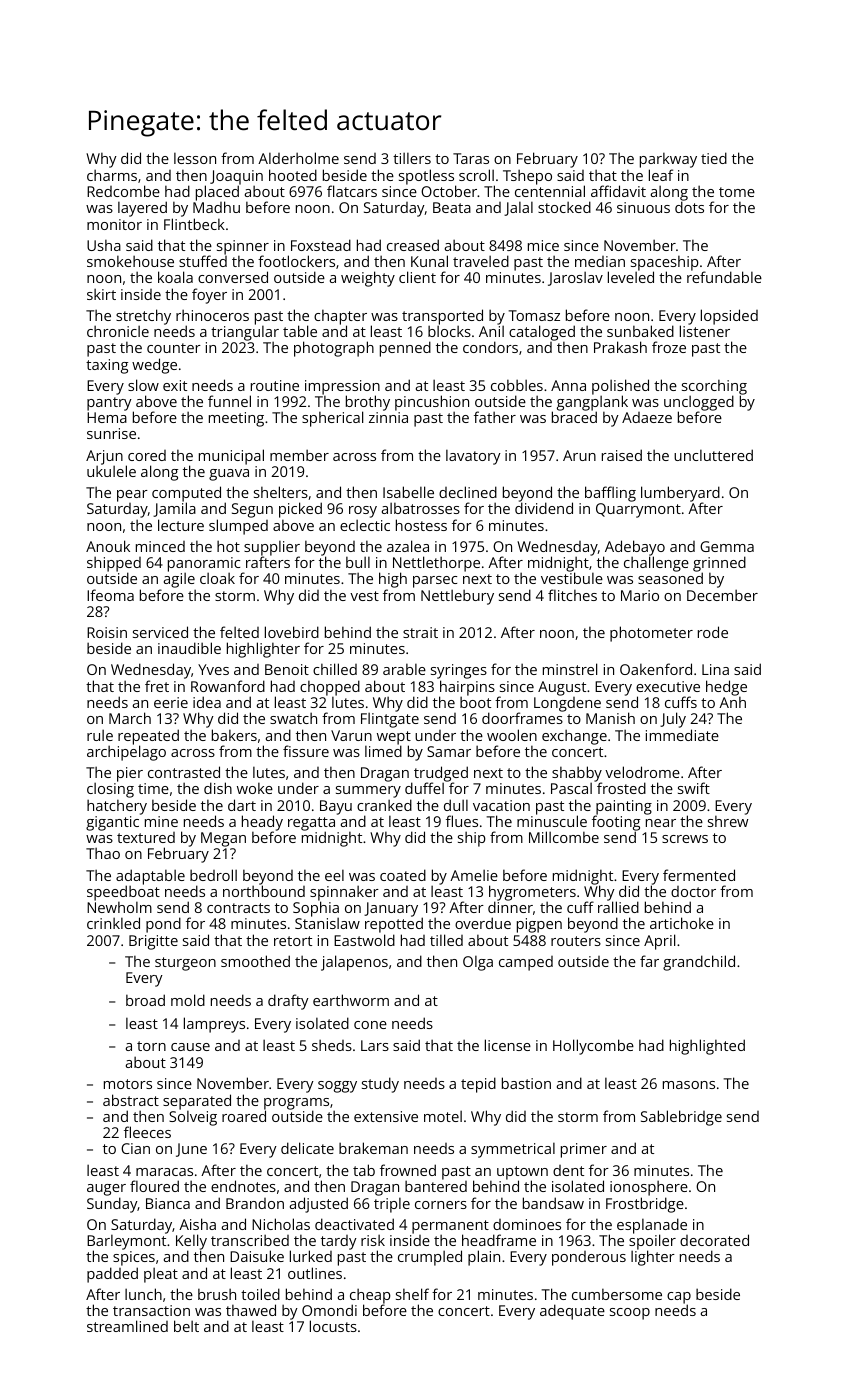 The image size is (849, 1400). Describe the element at coordinates (334, 349) in the screenshot. I see `photograph` at that location.
